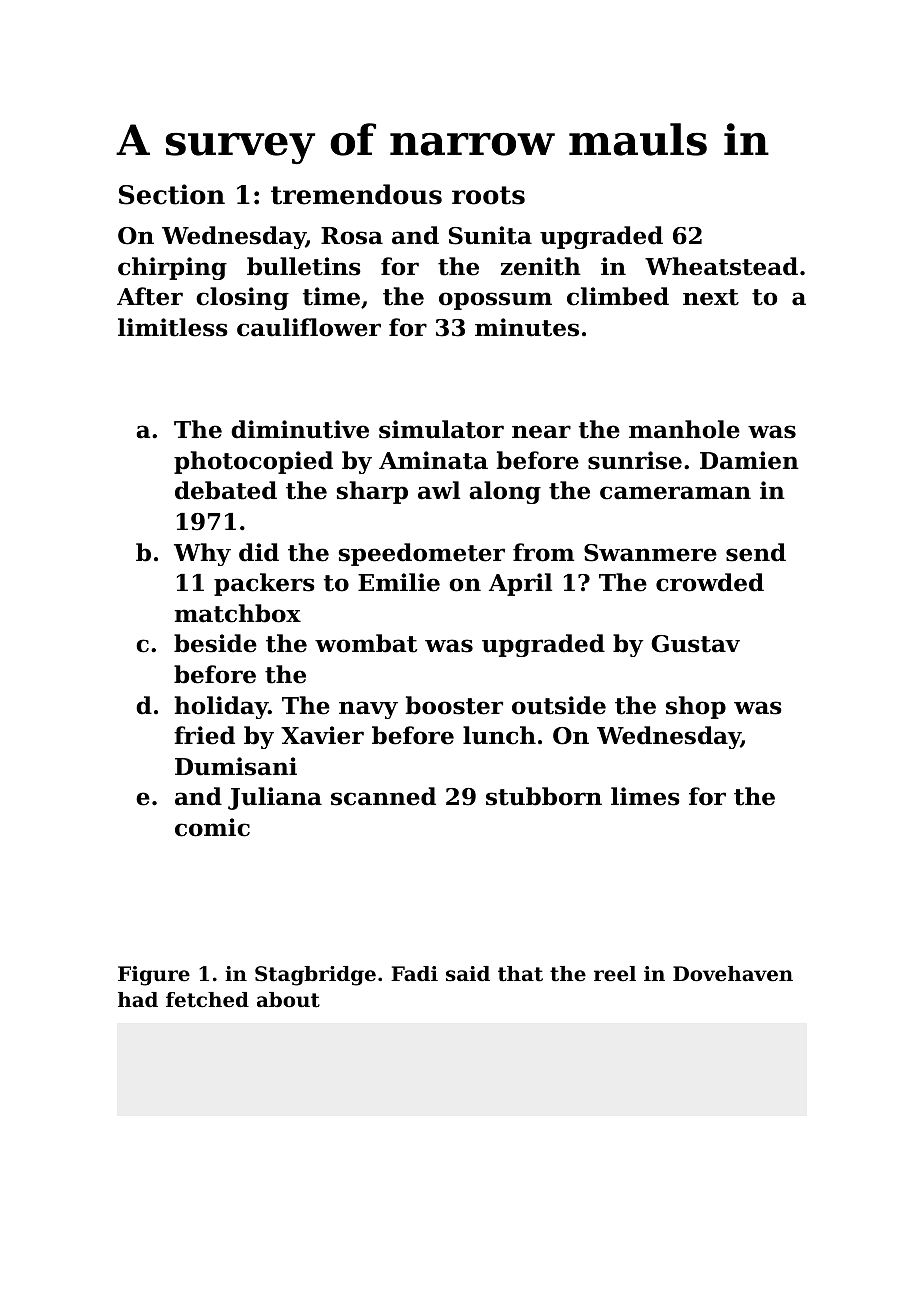 The width and height of the page is (924, 1314). Describe the element at coordinates (684, 429) in the page. I see `manhole` at that location.
